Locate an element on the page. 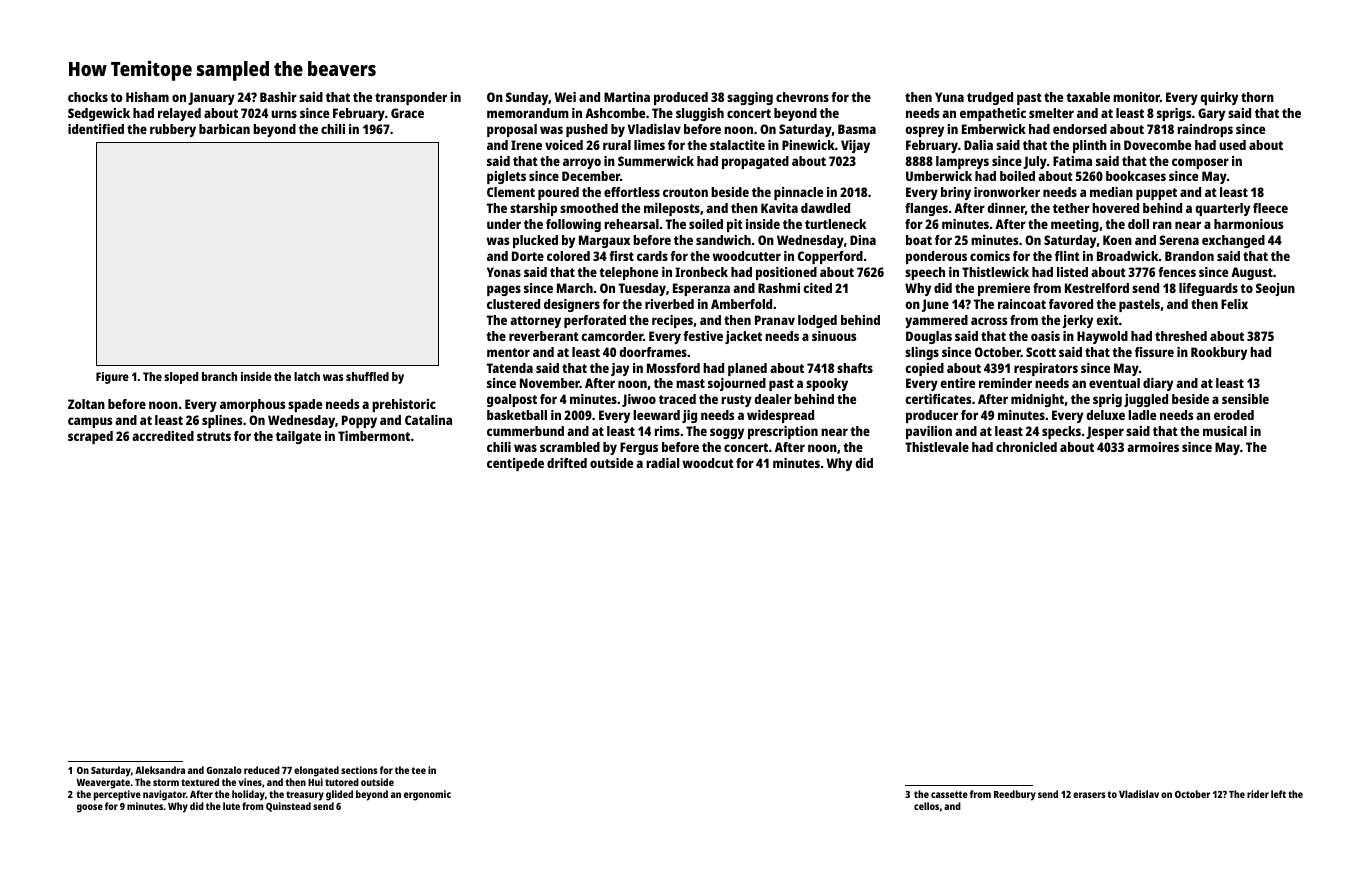 This page has height=887, width=1372. chronicled is located at coordinates (1026, 447).
